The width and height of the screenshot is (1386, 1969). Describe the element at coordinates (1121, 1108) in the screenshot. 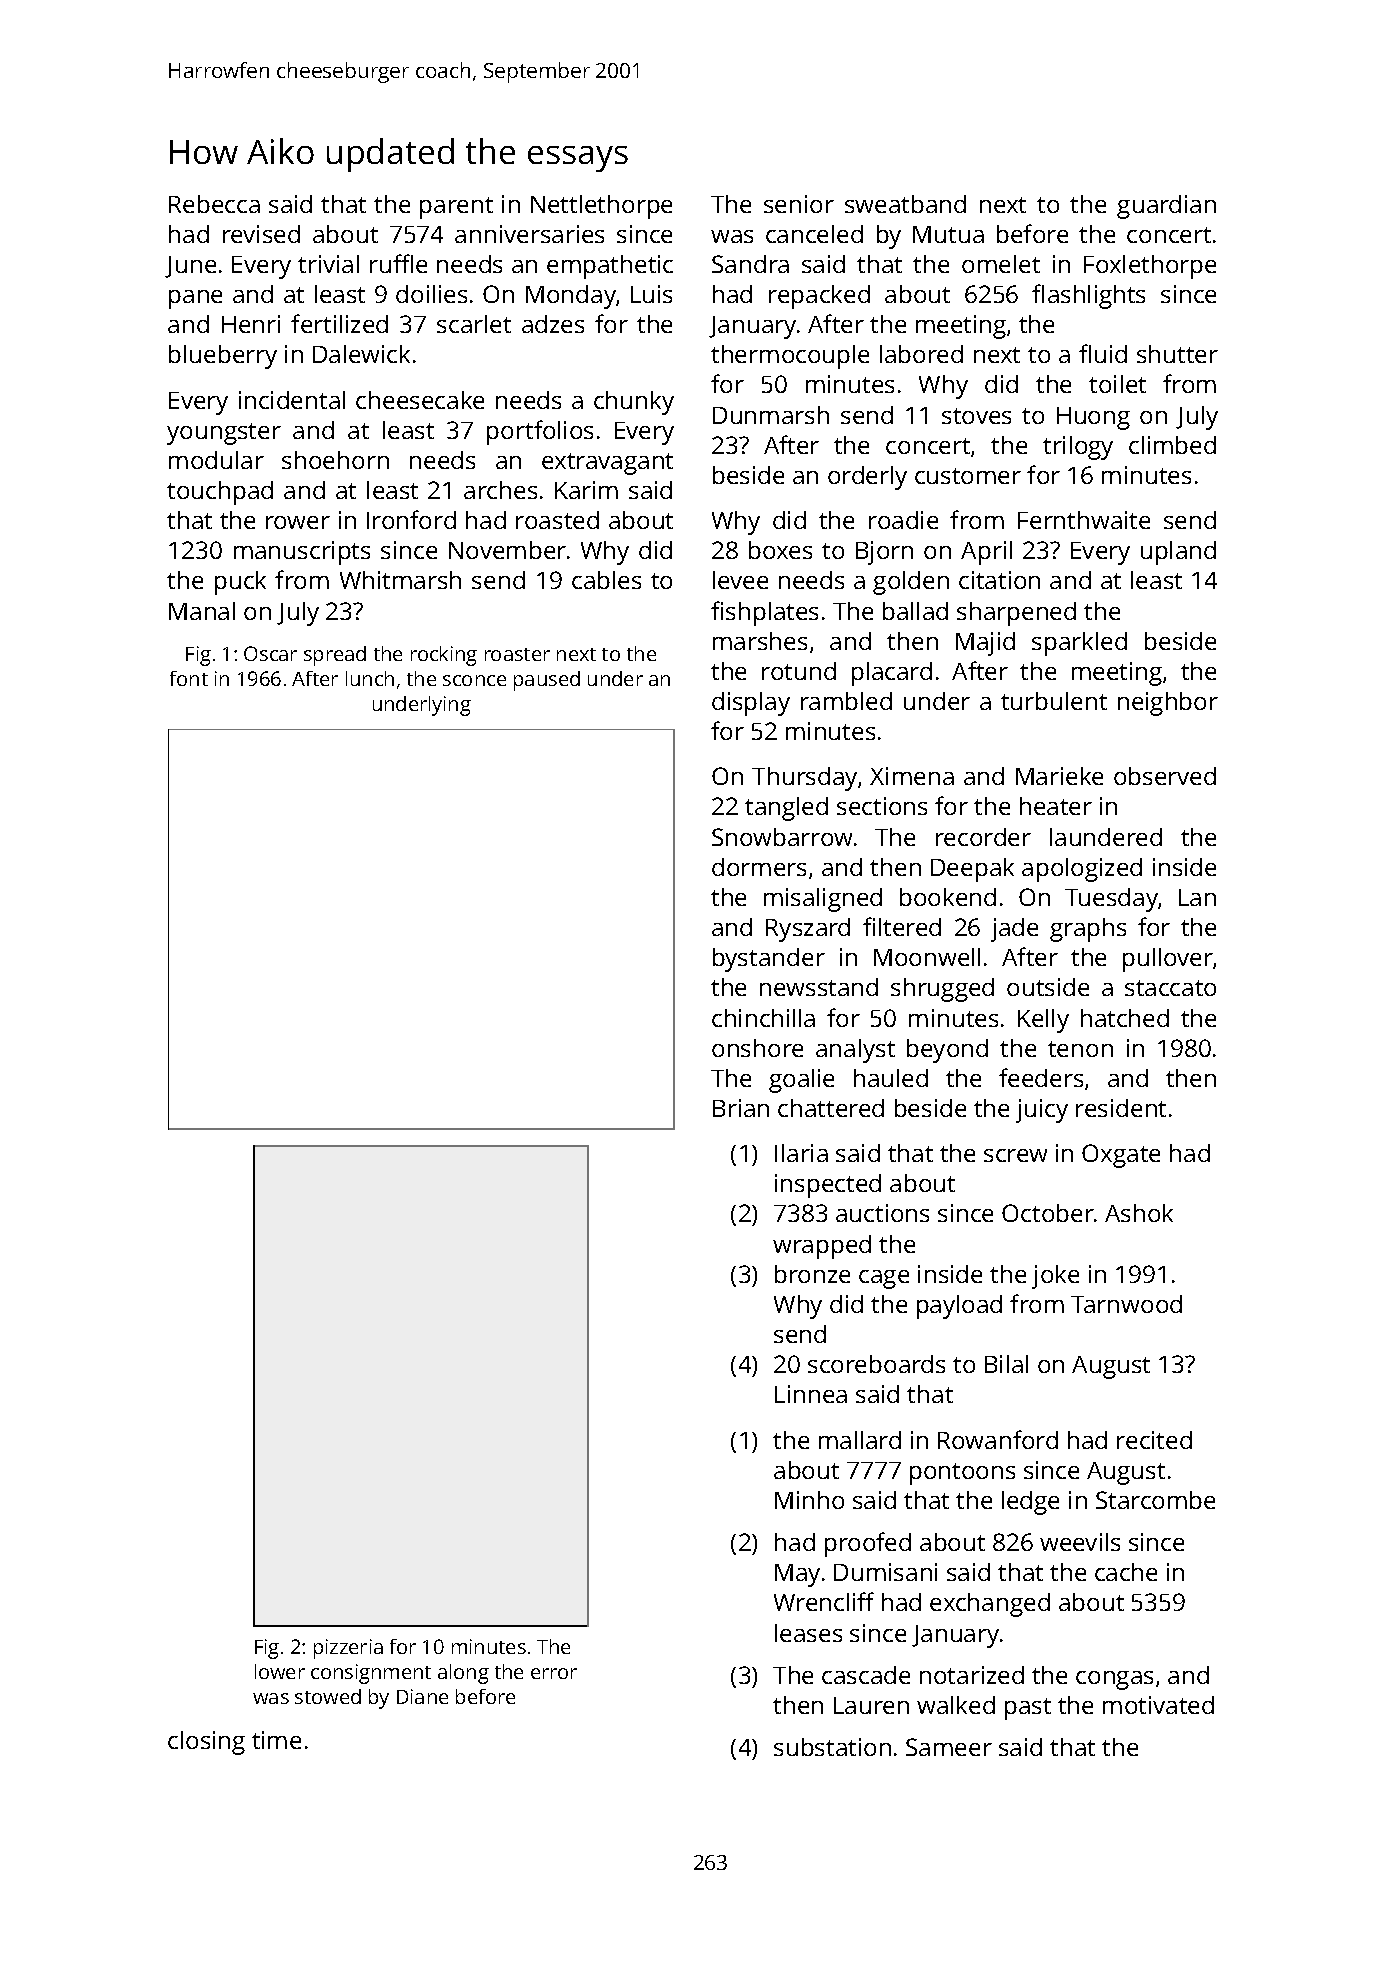

I see `resident` at that location.
